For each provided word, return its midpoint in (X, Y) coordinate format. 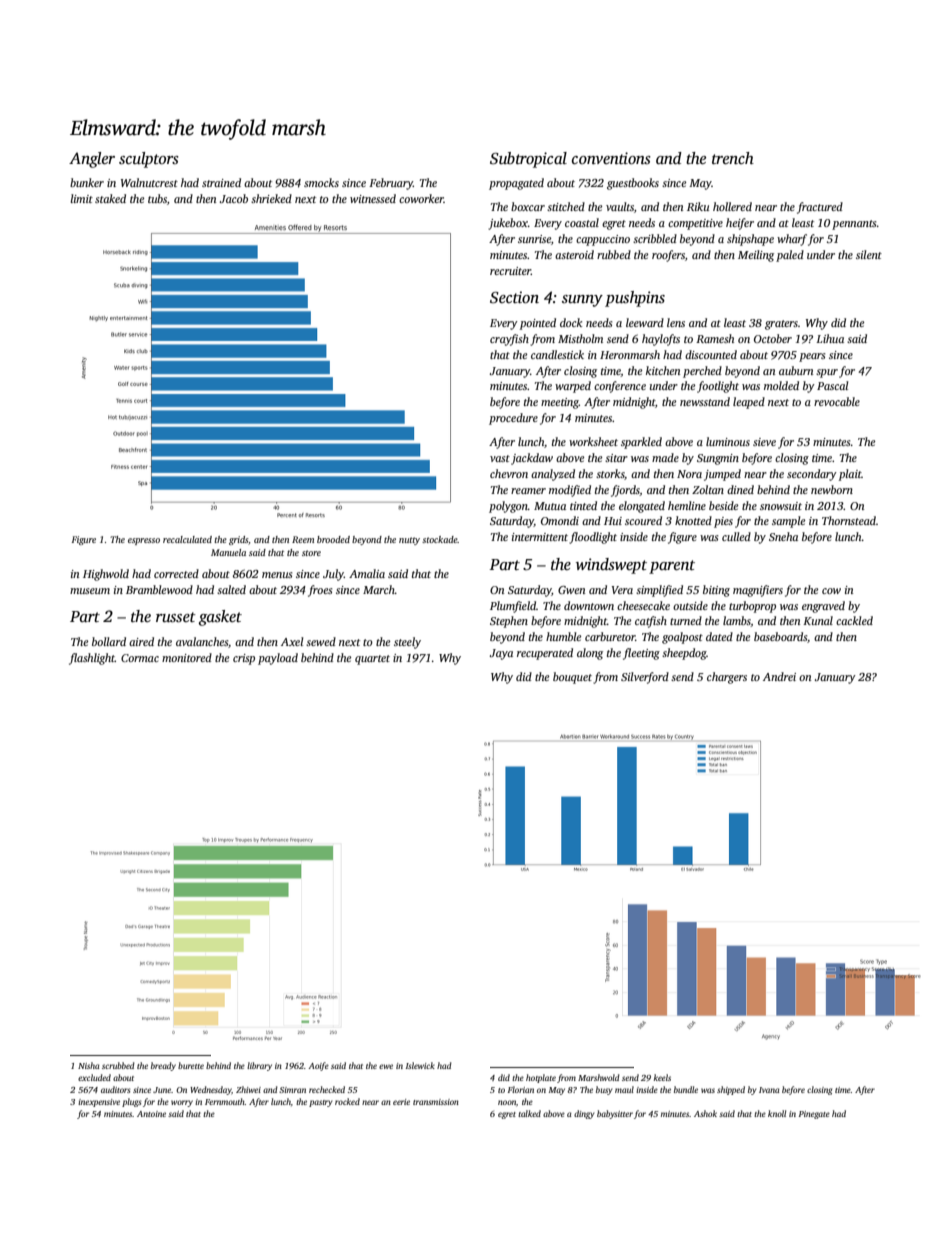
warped (573, 387)
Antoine (151, 1114)
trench (733, 158)
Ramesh (715, 338)
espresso (144, 541)
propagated (516, 184)
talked (529, 1113)
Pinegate (814, 1115)
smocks (321, 182)
